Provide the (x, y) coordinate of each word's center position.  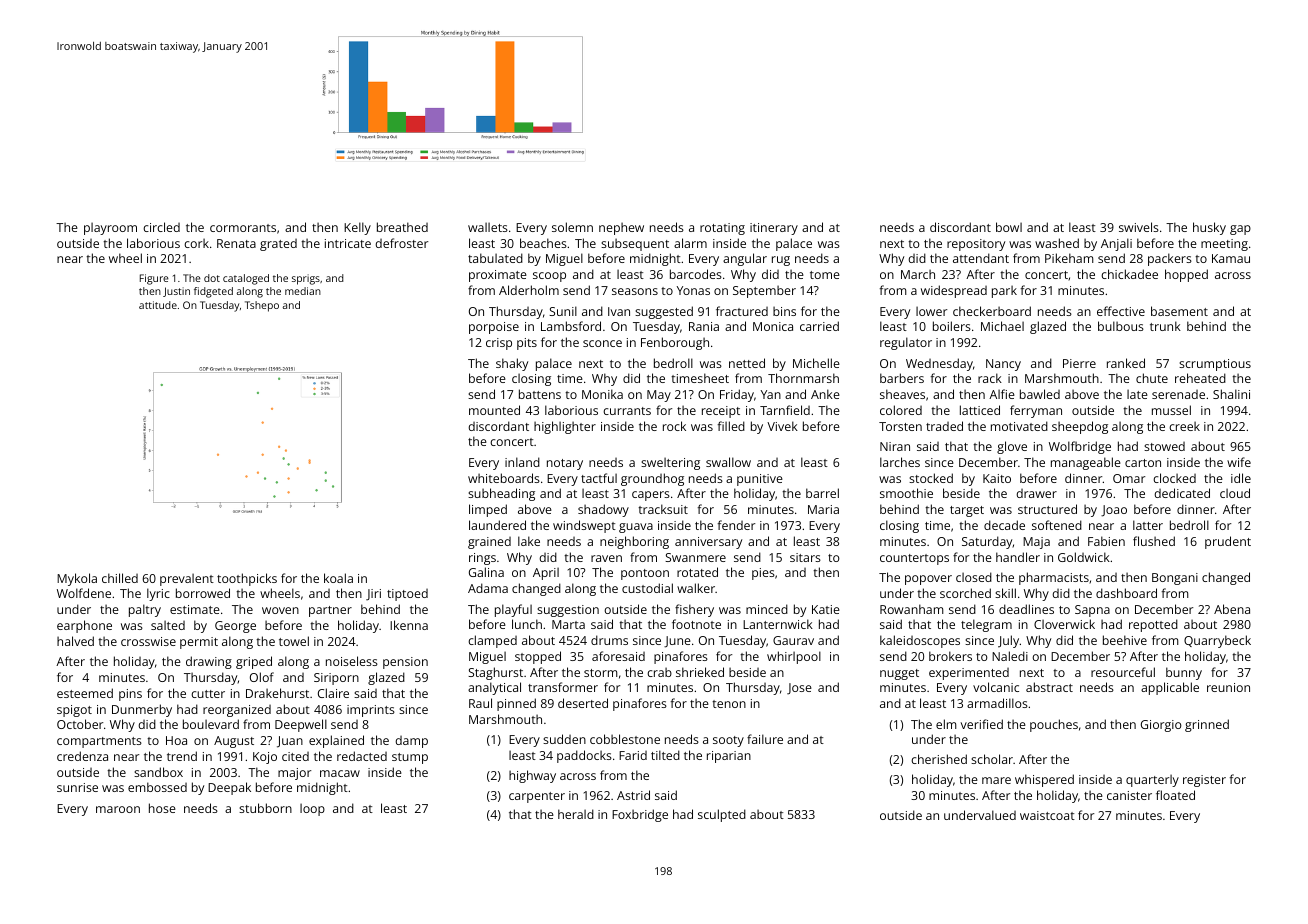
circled (161, 227)
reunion (1228, 687)
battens (540, 394)
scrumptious (1215, 365)
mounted (494, 410)
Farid (633, 755)
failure (765, 739)
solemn (572, 227)
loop (312, 809)
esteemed (85, 693)
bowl (1009, 227)
